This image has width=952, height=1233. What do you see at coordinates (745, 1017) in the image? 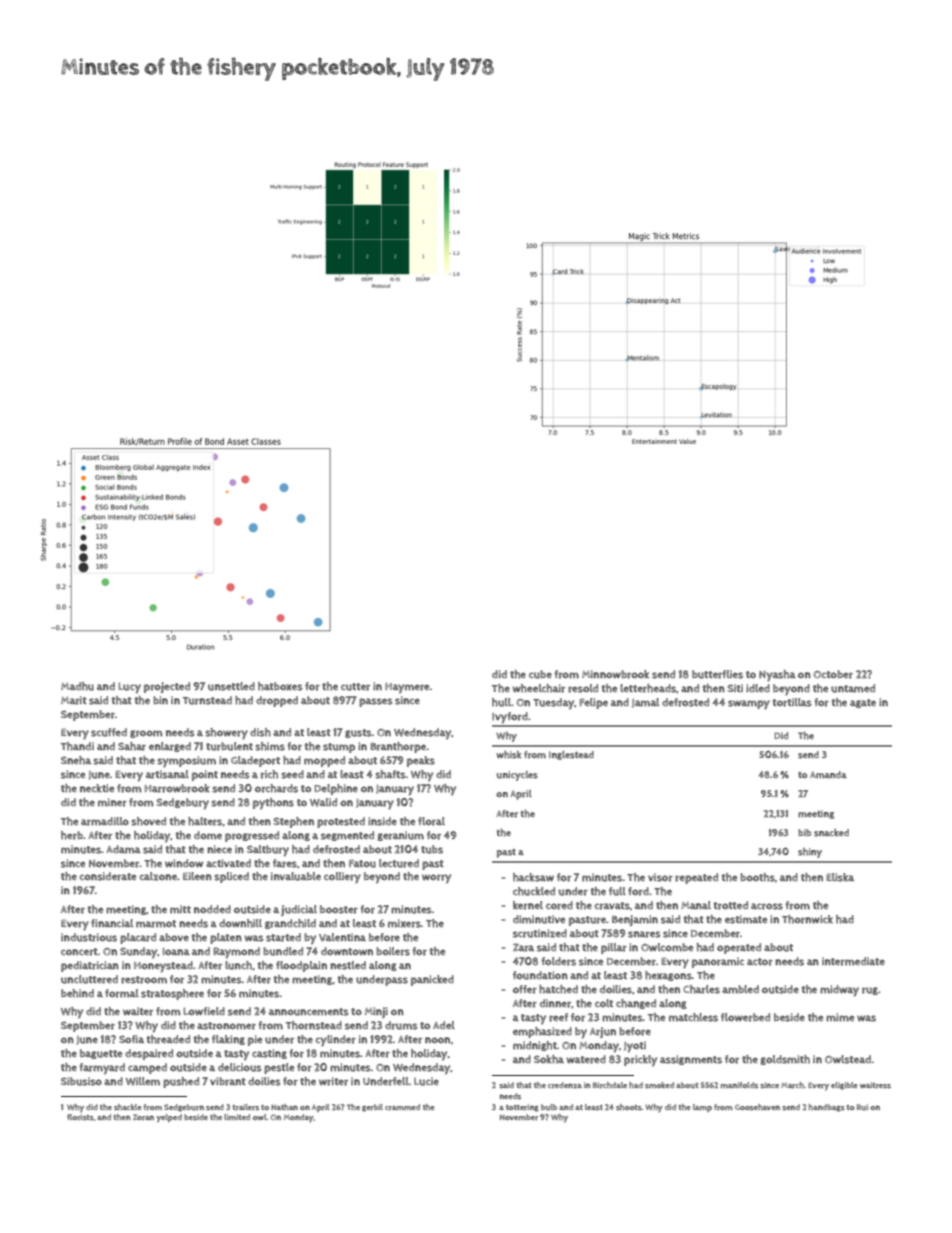
I see `flowerbed` at bounding box center [745, 1017].
